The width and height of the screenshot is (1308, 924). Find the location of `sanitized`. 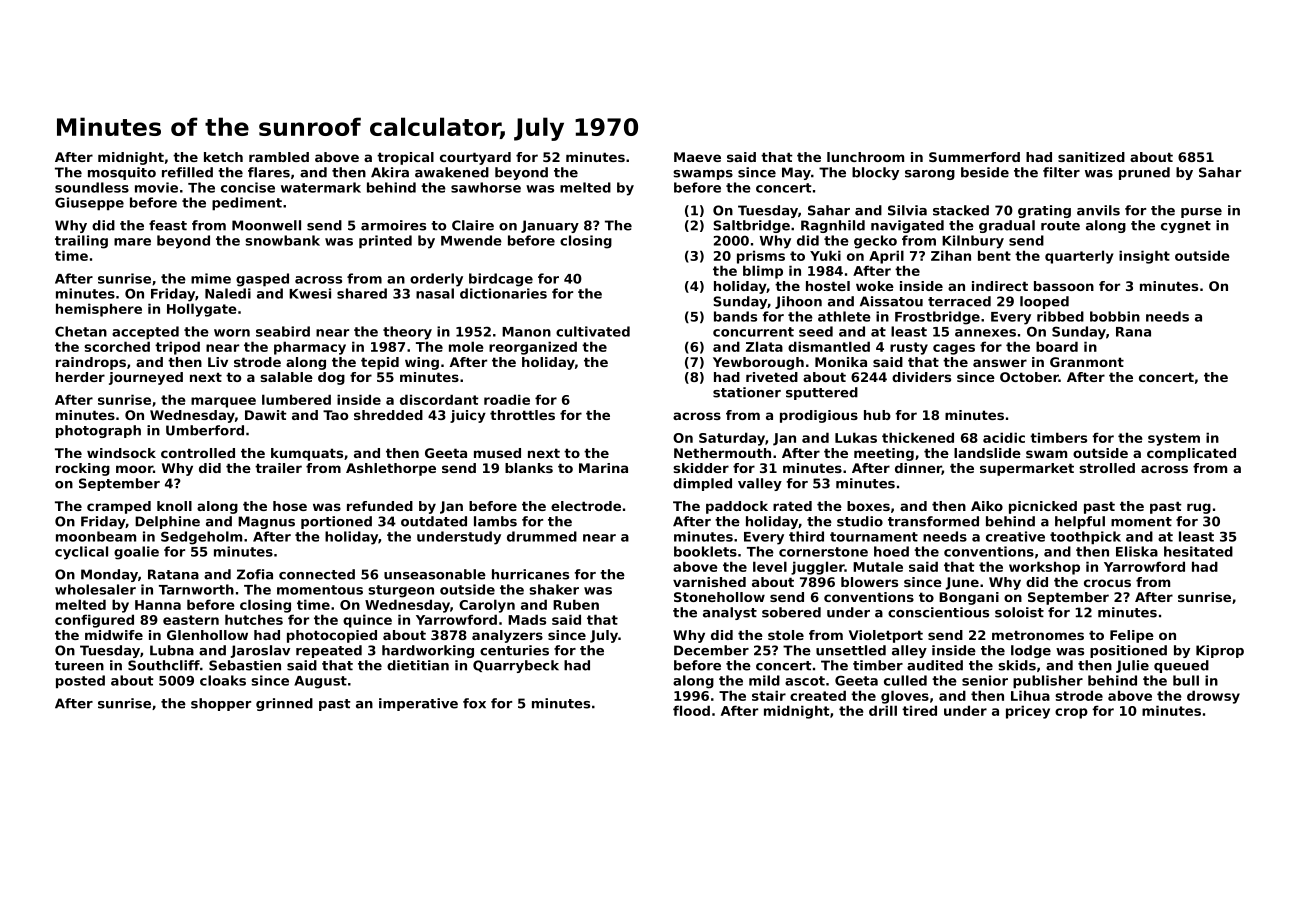

sanitized is located at coordinates (1091, 157).
